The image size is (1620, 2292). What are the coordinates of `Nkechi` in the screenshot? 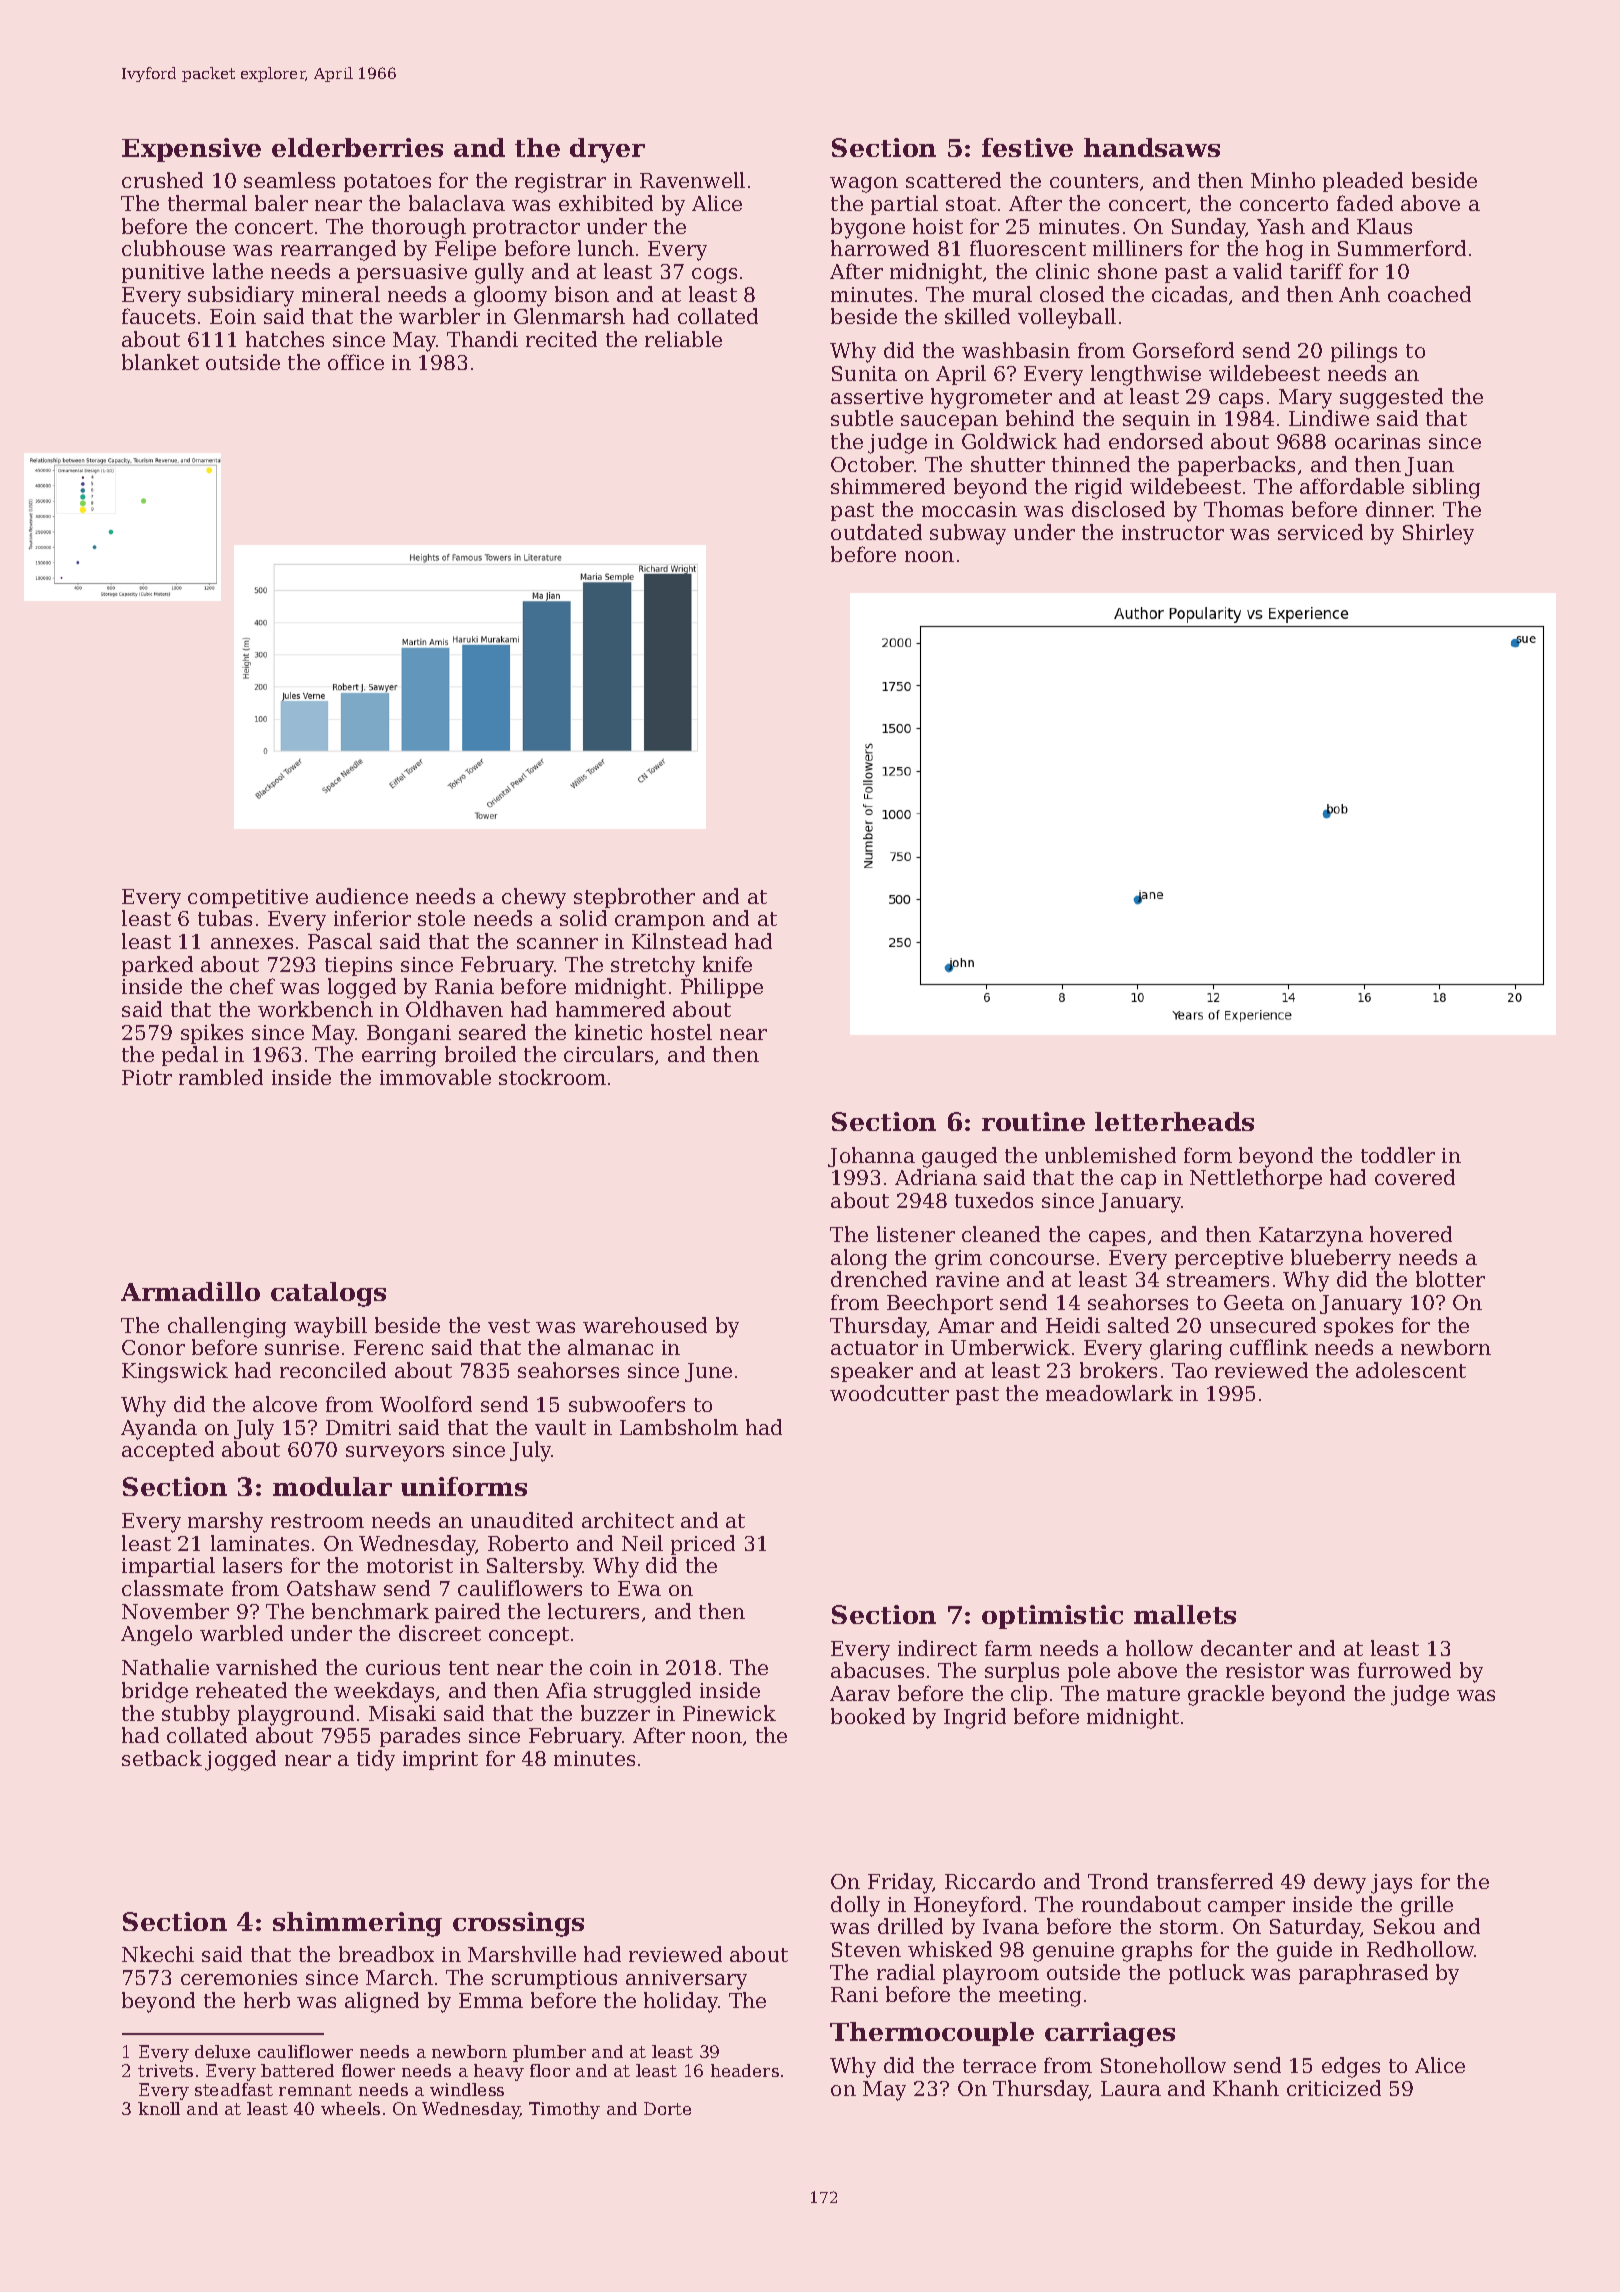 It's located at (158, 1954).
